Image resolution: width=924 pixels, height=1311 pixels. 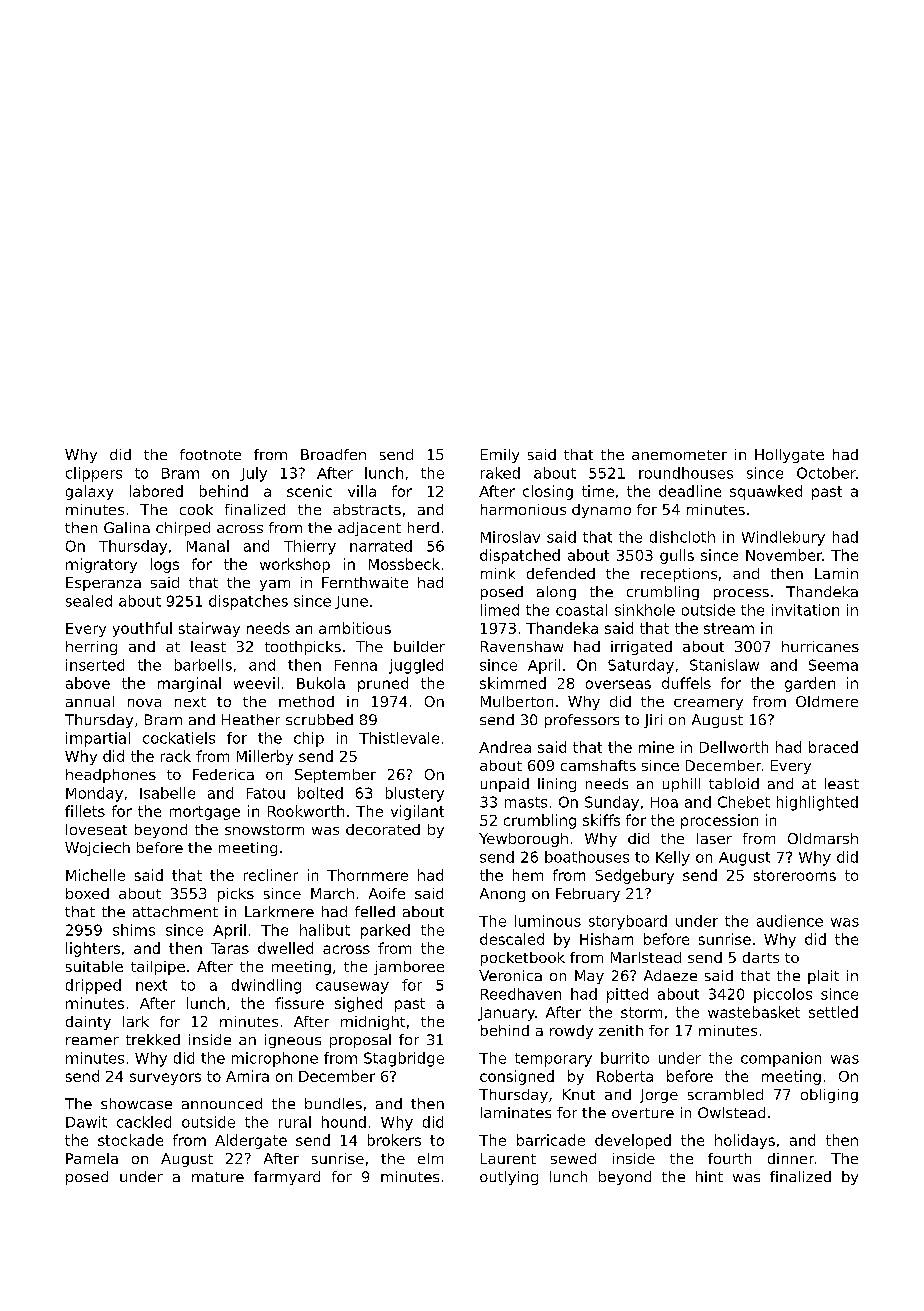 I want to click on youthful, so click(x=142, y=629).
